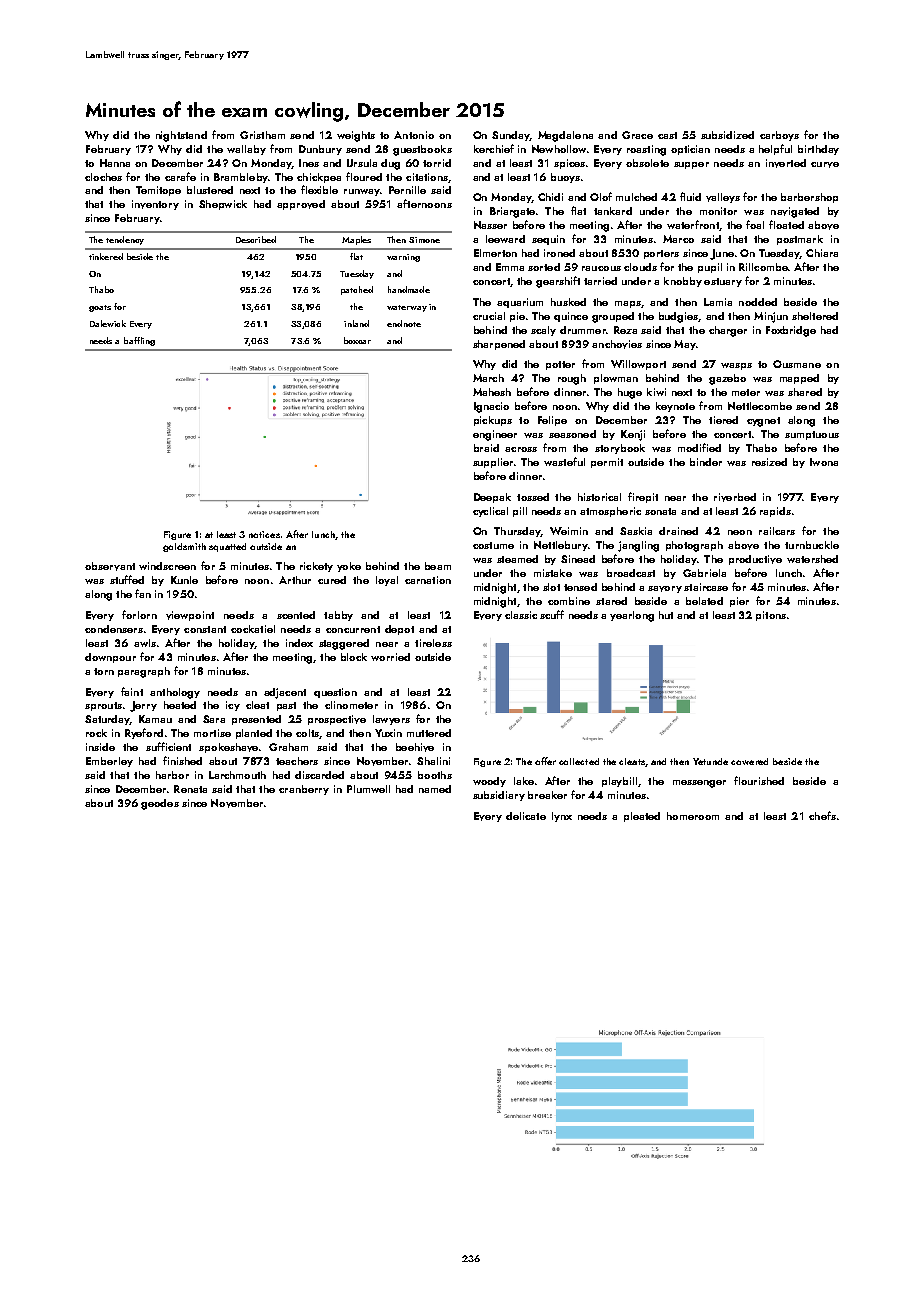 The height and width of the image is (1308, 924). What do you see at coordinates (728, 331) in the image?
I see `charger` at bounding box center [728, 331].
